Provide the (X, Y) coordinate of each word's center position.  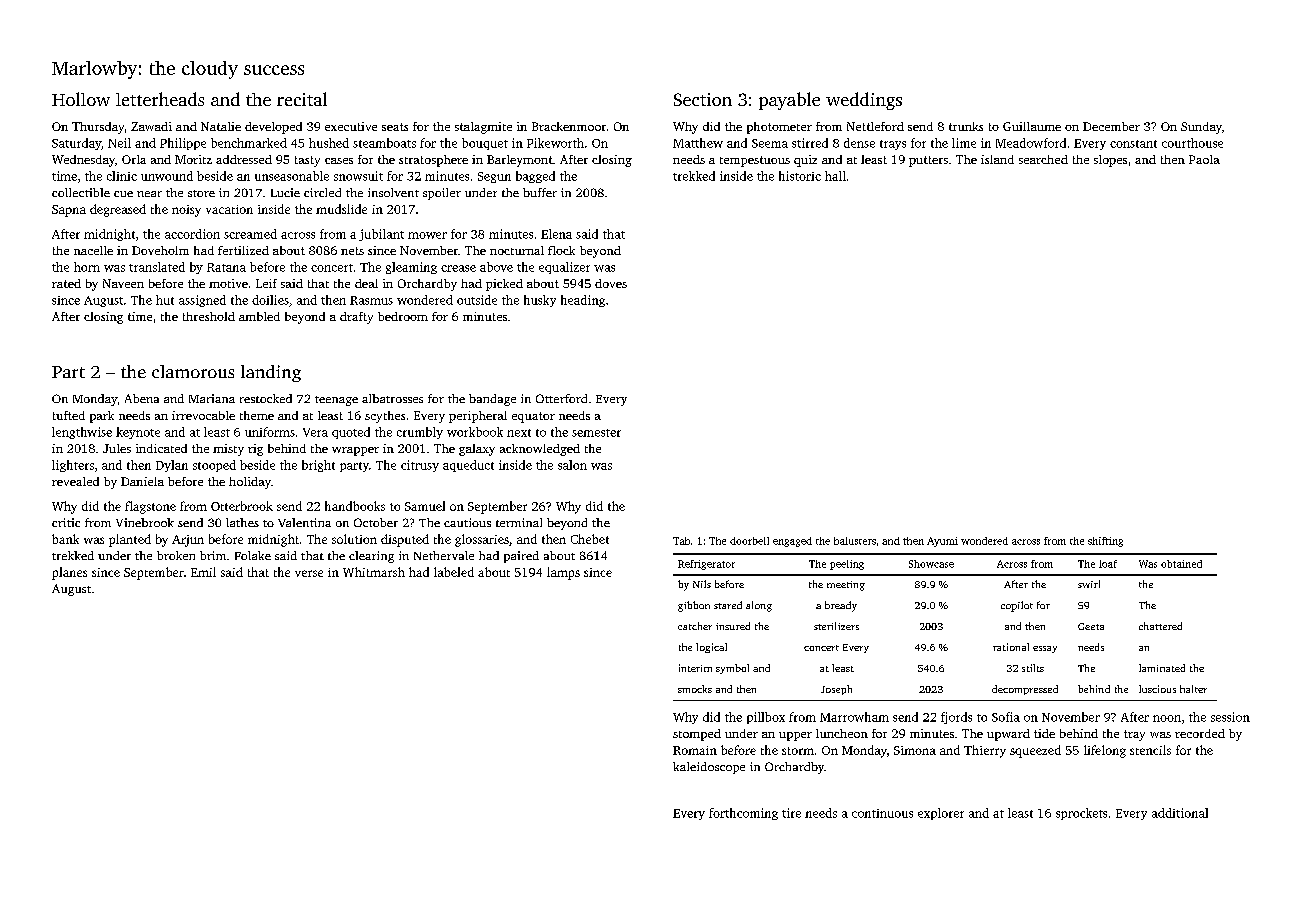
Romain (695, 750)
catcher (695, 626)
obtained (1181, 564)
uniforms (270, 432)
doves (611, 283)
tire (791, 813)
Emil (203, 572)
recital (302, 99)
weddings (864, 101)
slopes (1110, 161)
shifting (1105, 542)
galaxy (477, 450)
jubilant (381, 235)
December (1111, 126)
